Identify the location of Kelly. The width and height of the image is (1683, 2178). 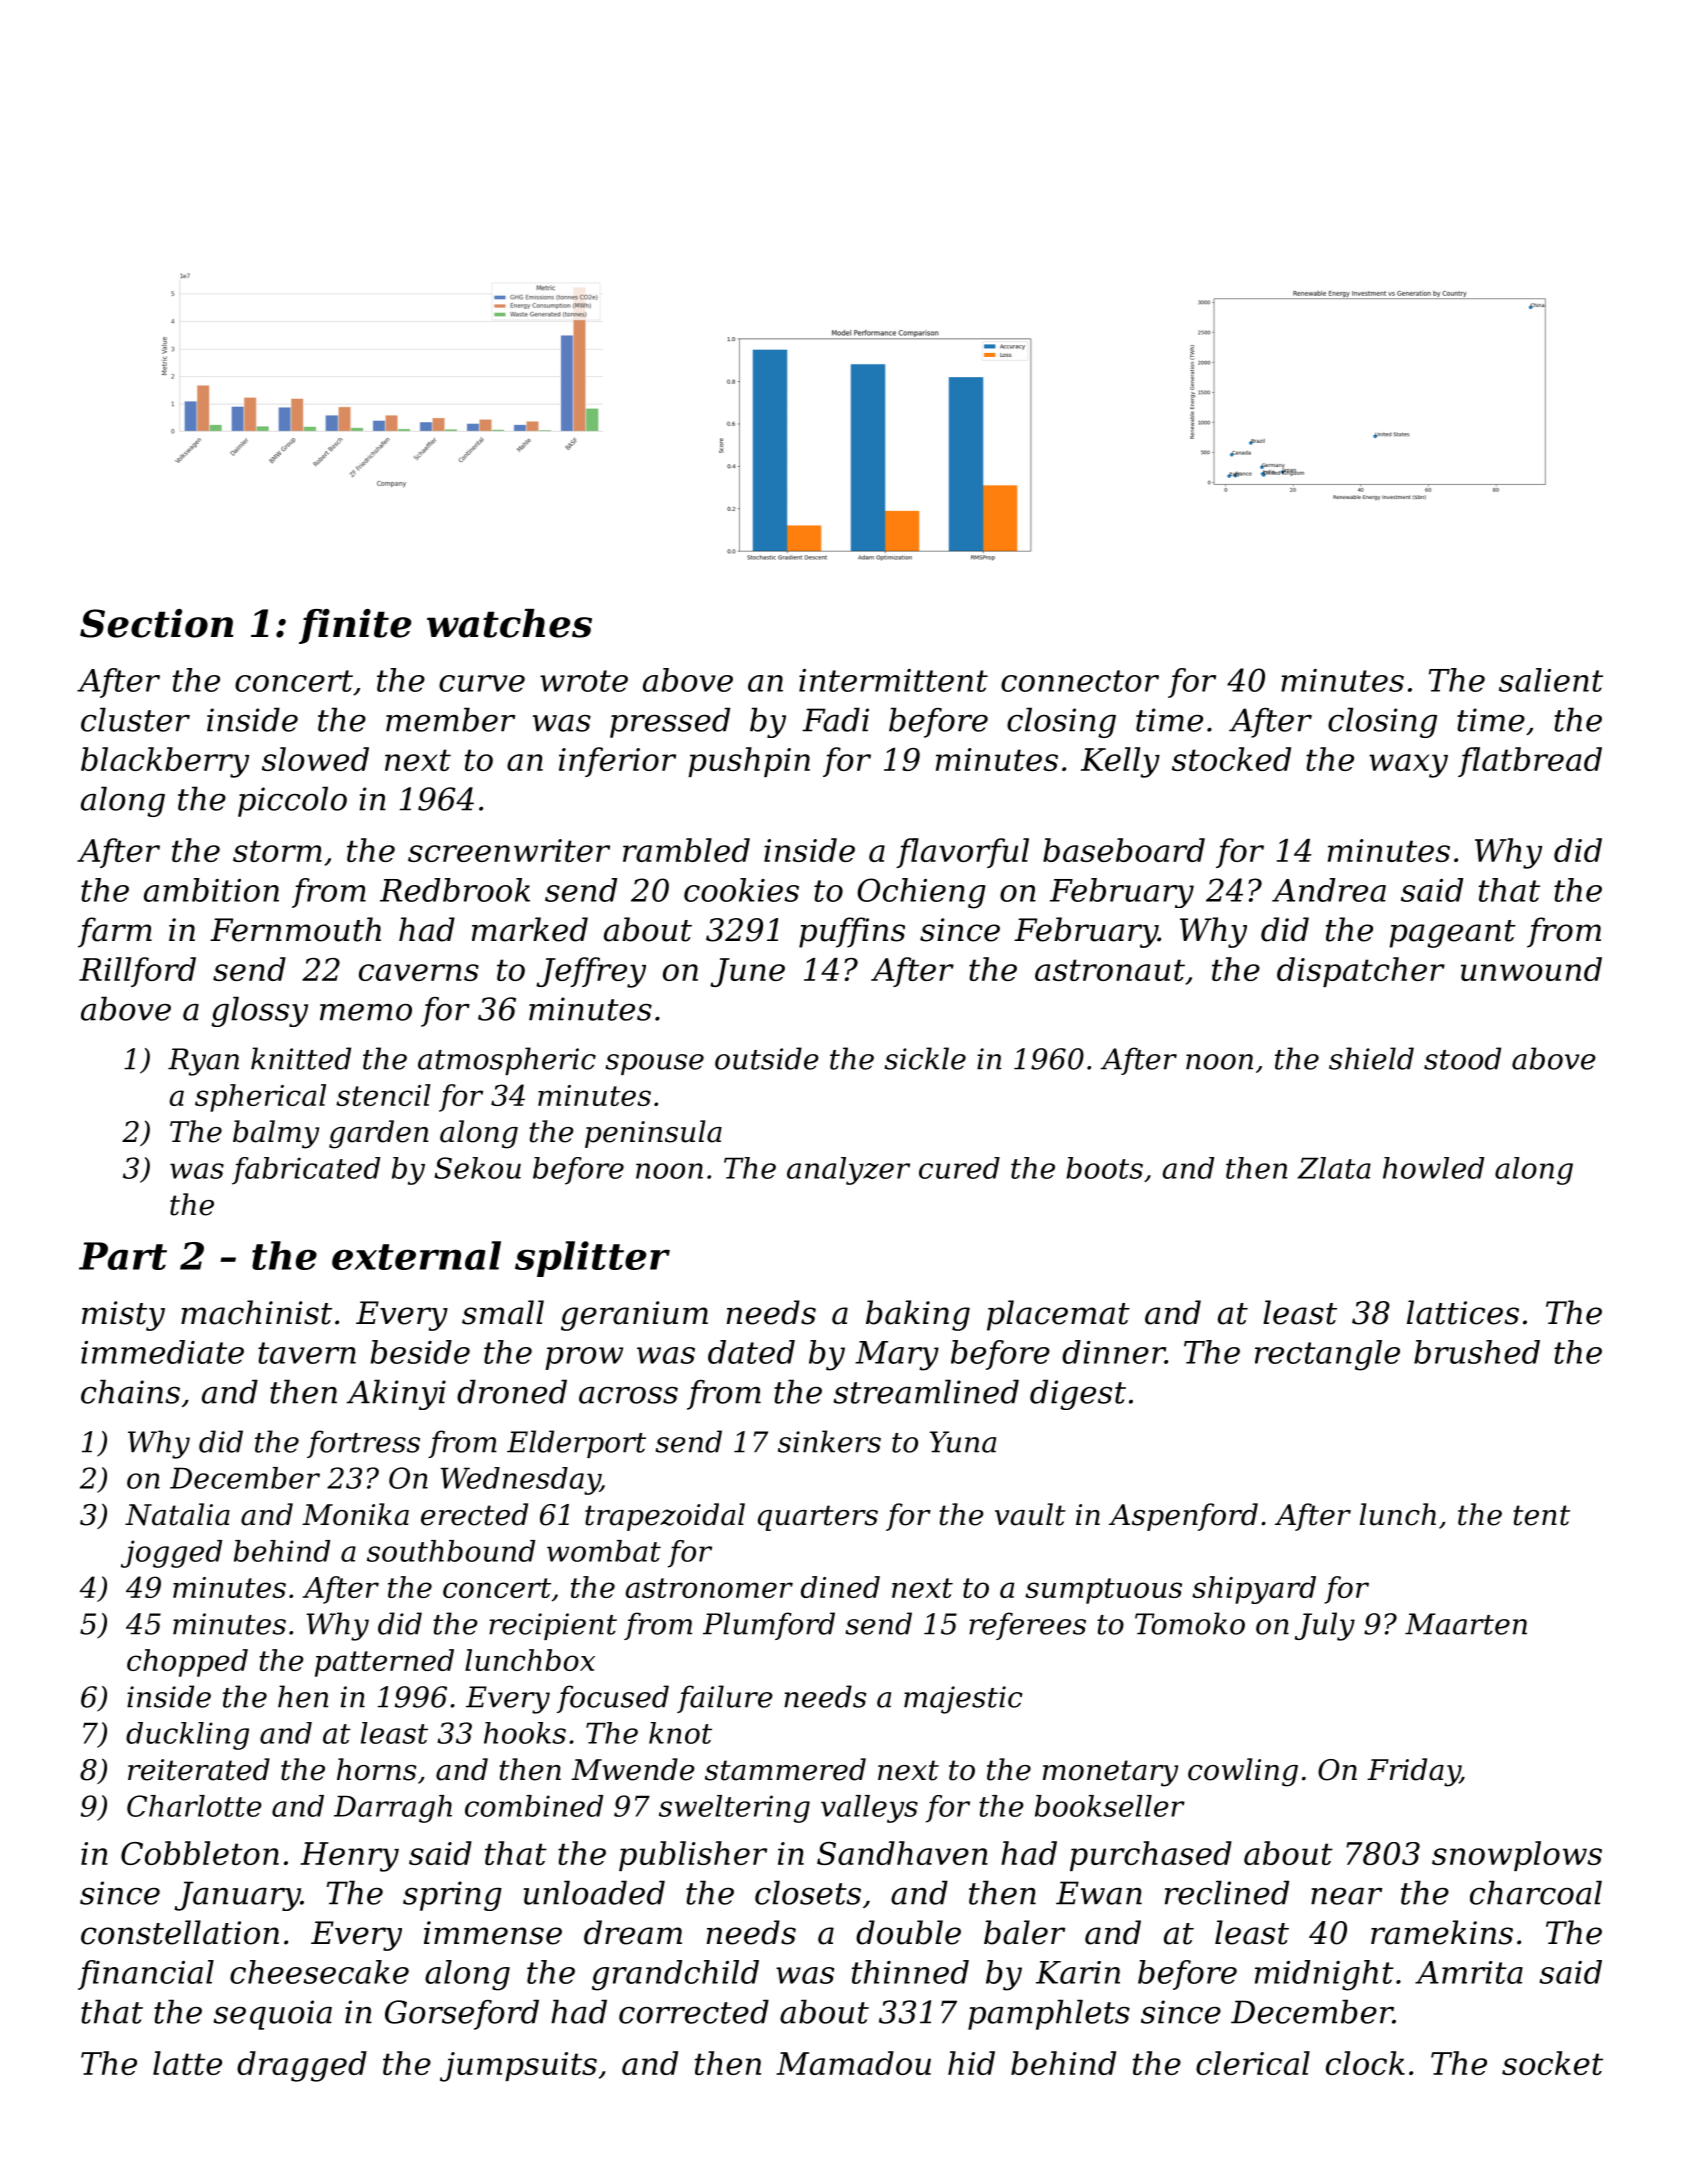
(1120, 762).
